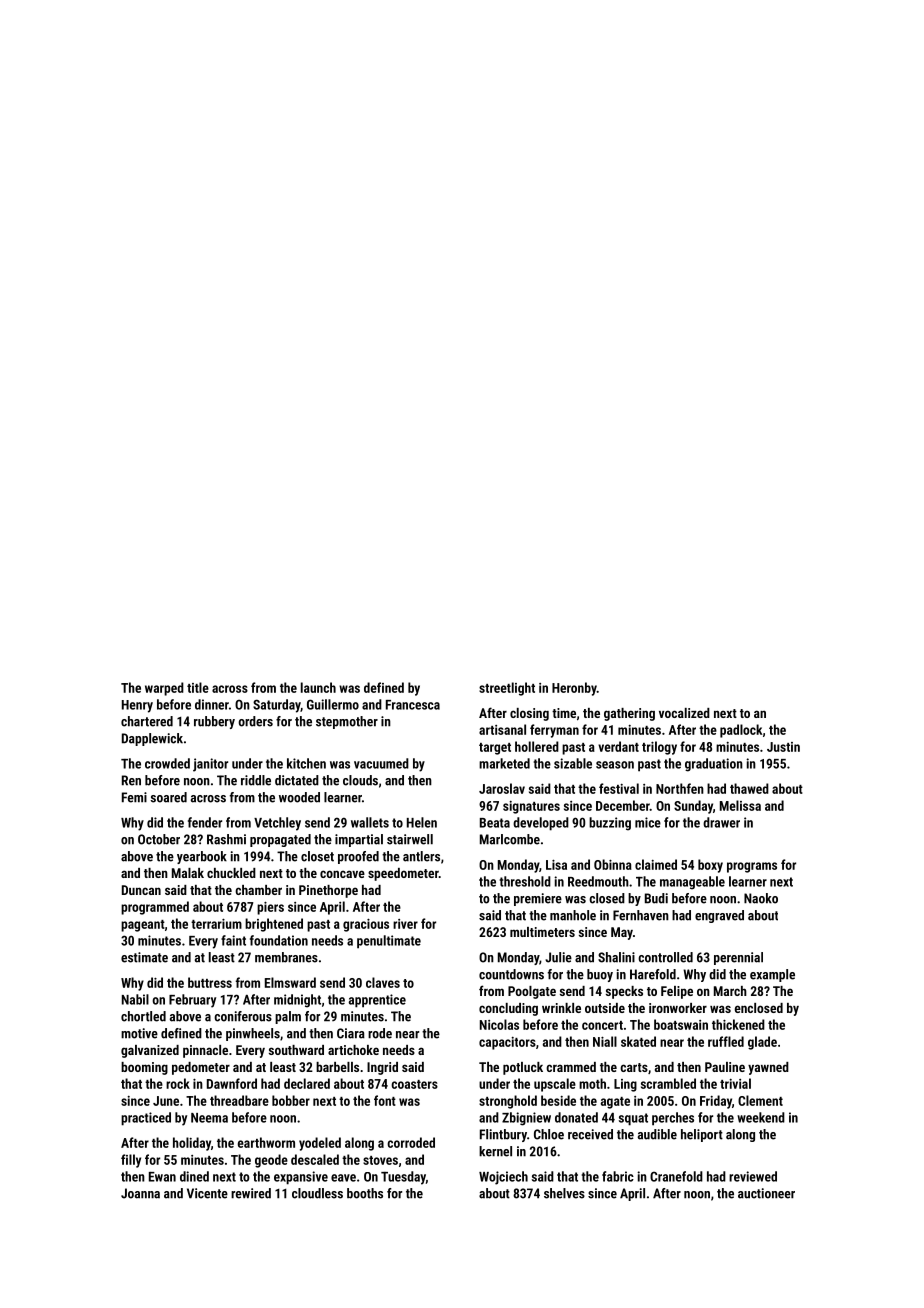 This document has height=1308, width=924. Describe the element at coordinates (207, 1193) in the document. I see `Vicente` at that location.
